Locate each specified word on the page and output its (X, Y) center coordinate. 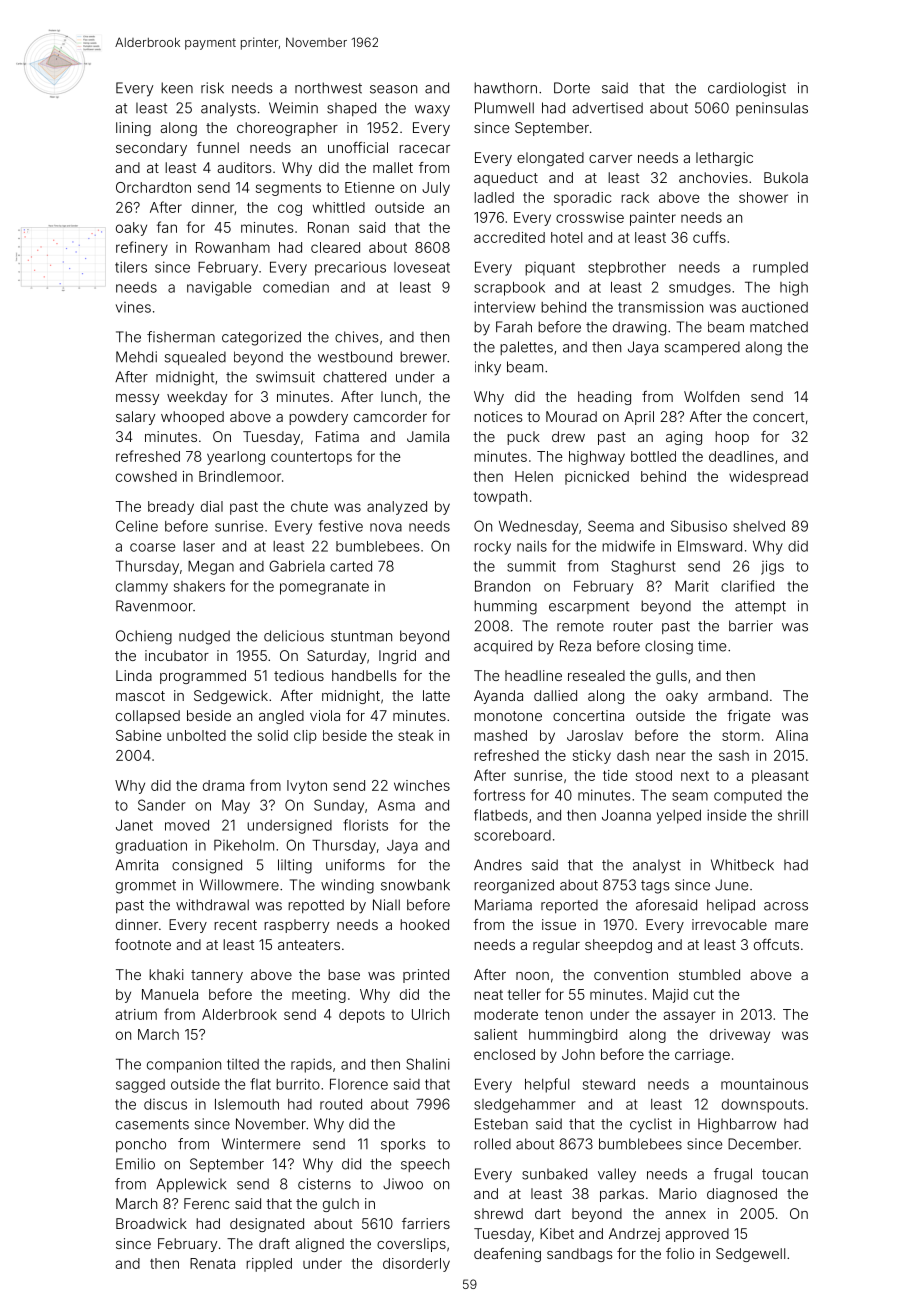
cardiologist (747, 89)
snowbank (415, 885)
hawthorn (505, 88)
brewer (423, 357)
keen (177, 88)
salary (135, 418)
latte (436, 695)
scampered (702, 348)
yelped (679, 817)
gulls (671, 677)
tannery (217, 976)
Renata (212, 1263)
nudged (204, 637)
